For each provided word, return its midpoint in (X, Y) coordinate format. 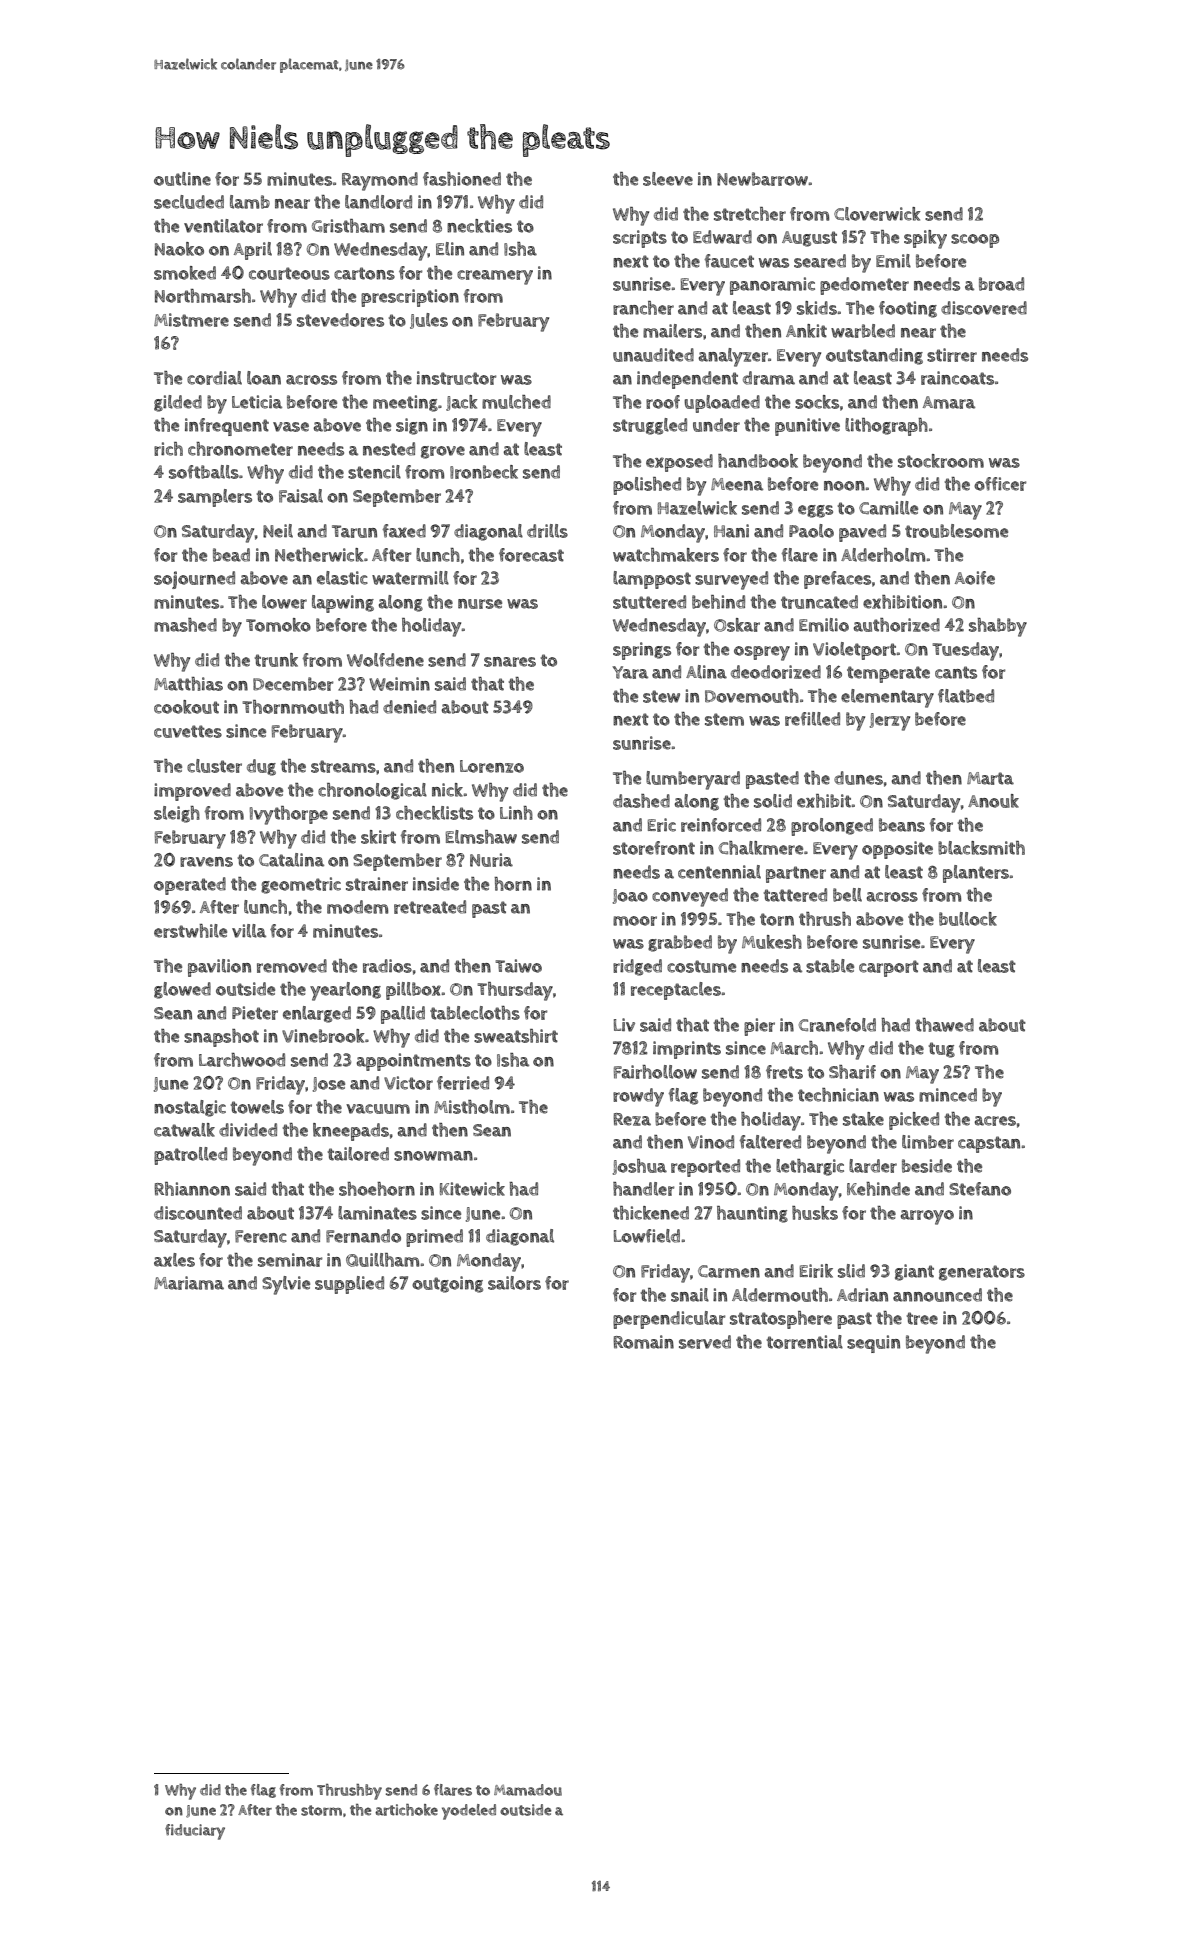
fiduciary (195, 1832)
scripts (640, 239)
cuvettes (188, 731)
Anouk (993, 801)
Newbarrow (763, 179)
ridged (637, 967)
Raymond (380, 181)
